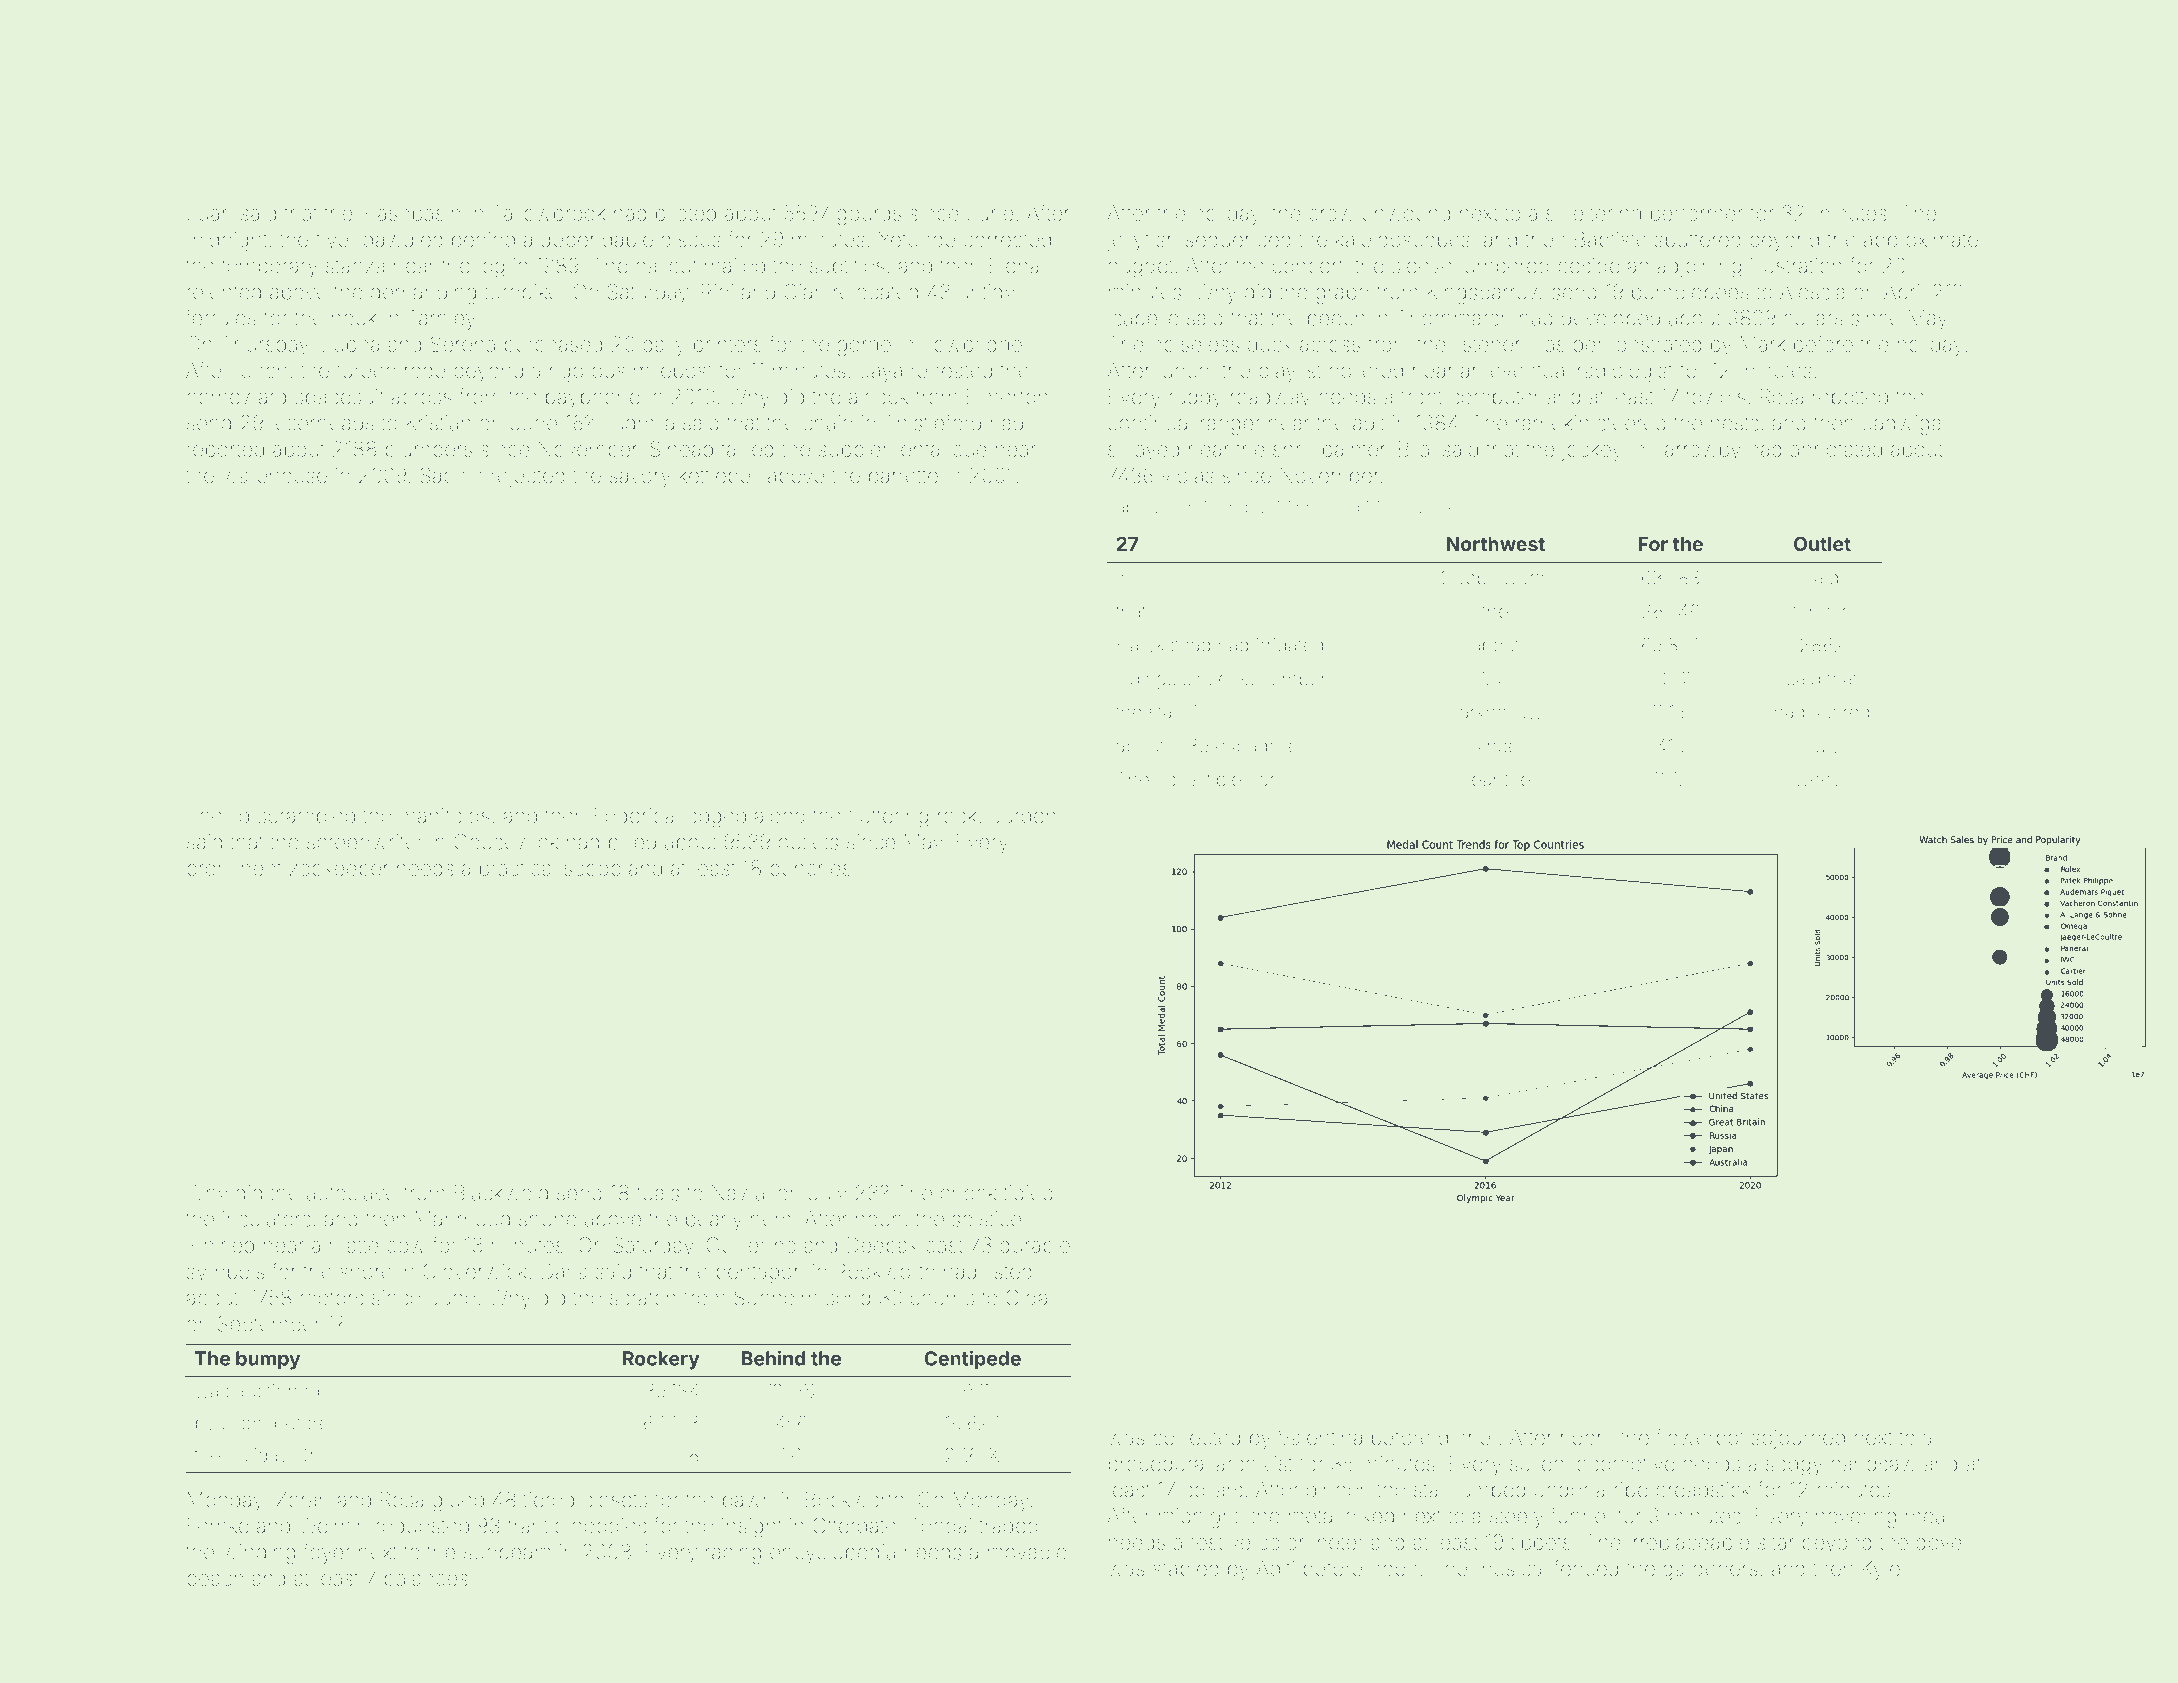 This screenshot has height=1683, width=2178. Describe the element at coordinates (1128, 507) in the screenshot. I see `Table` at that location.
